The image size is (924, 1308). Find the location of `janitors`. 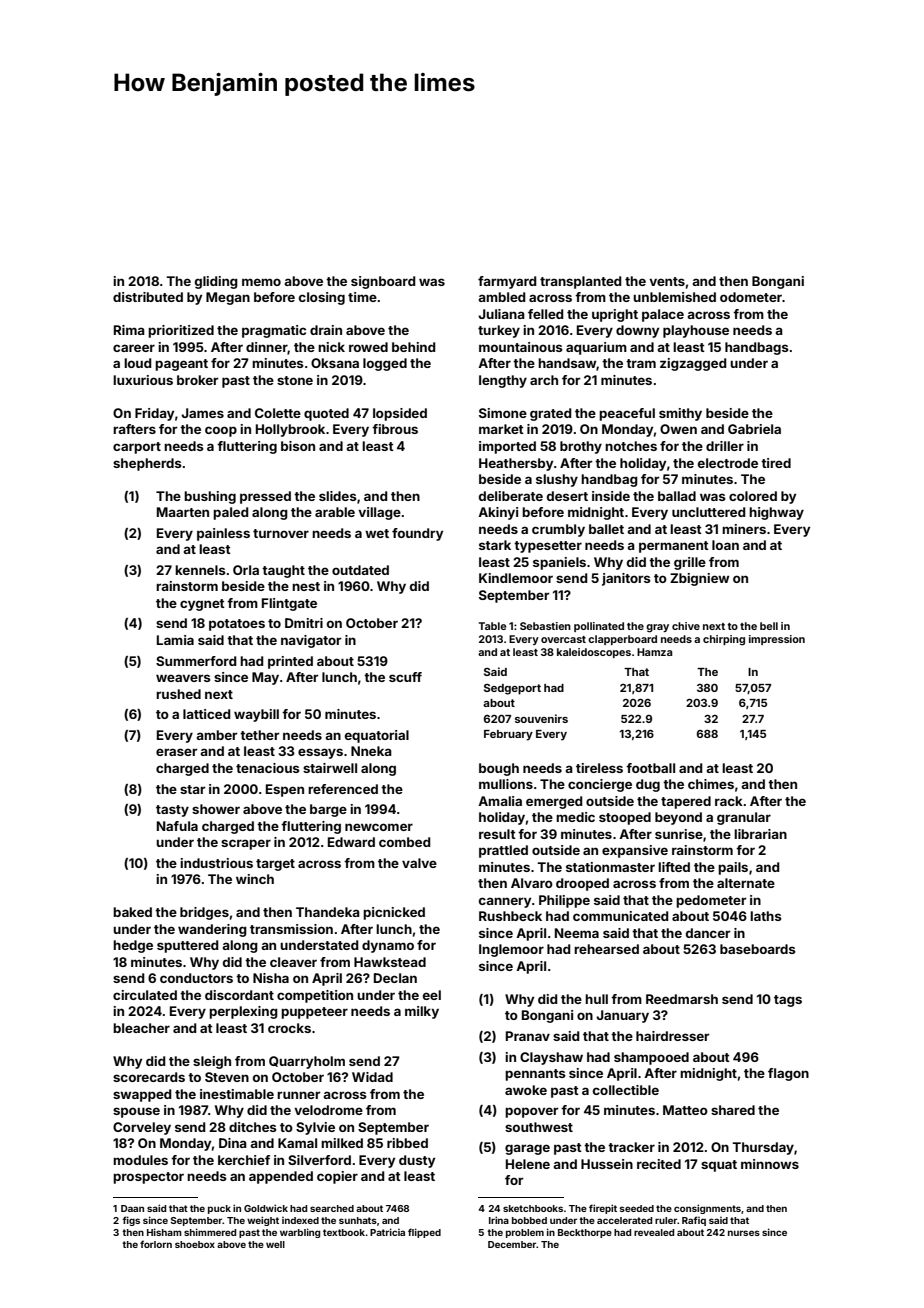

janitors is located at coordinates (626, 579).
